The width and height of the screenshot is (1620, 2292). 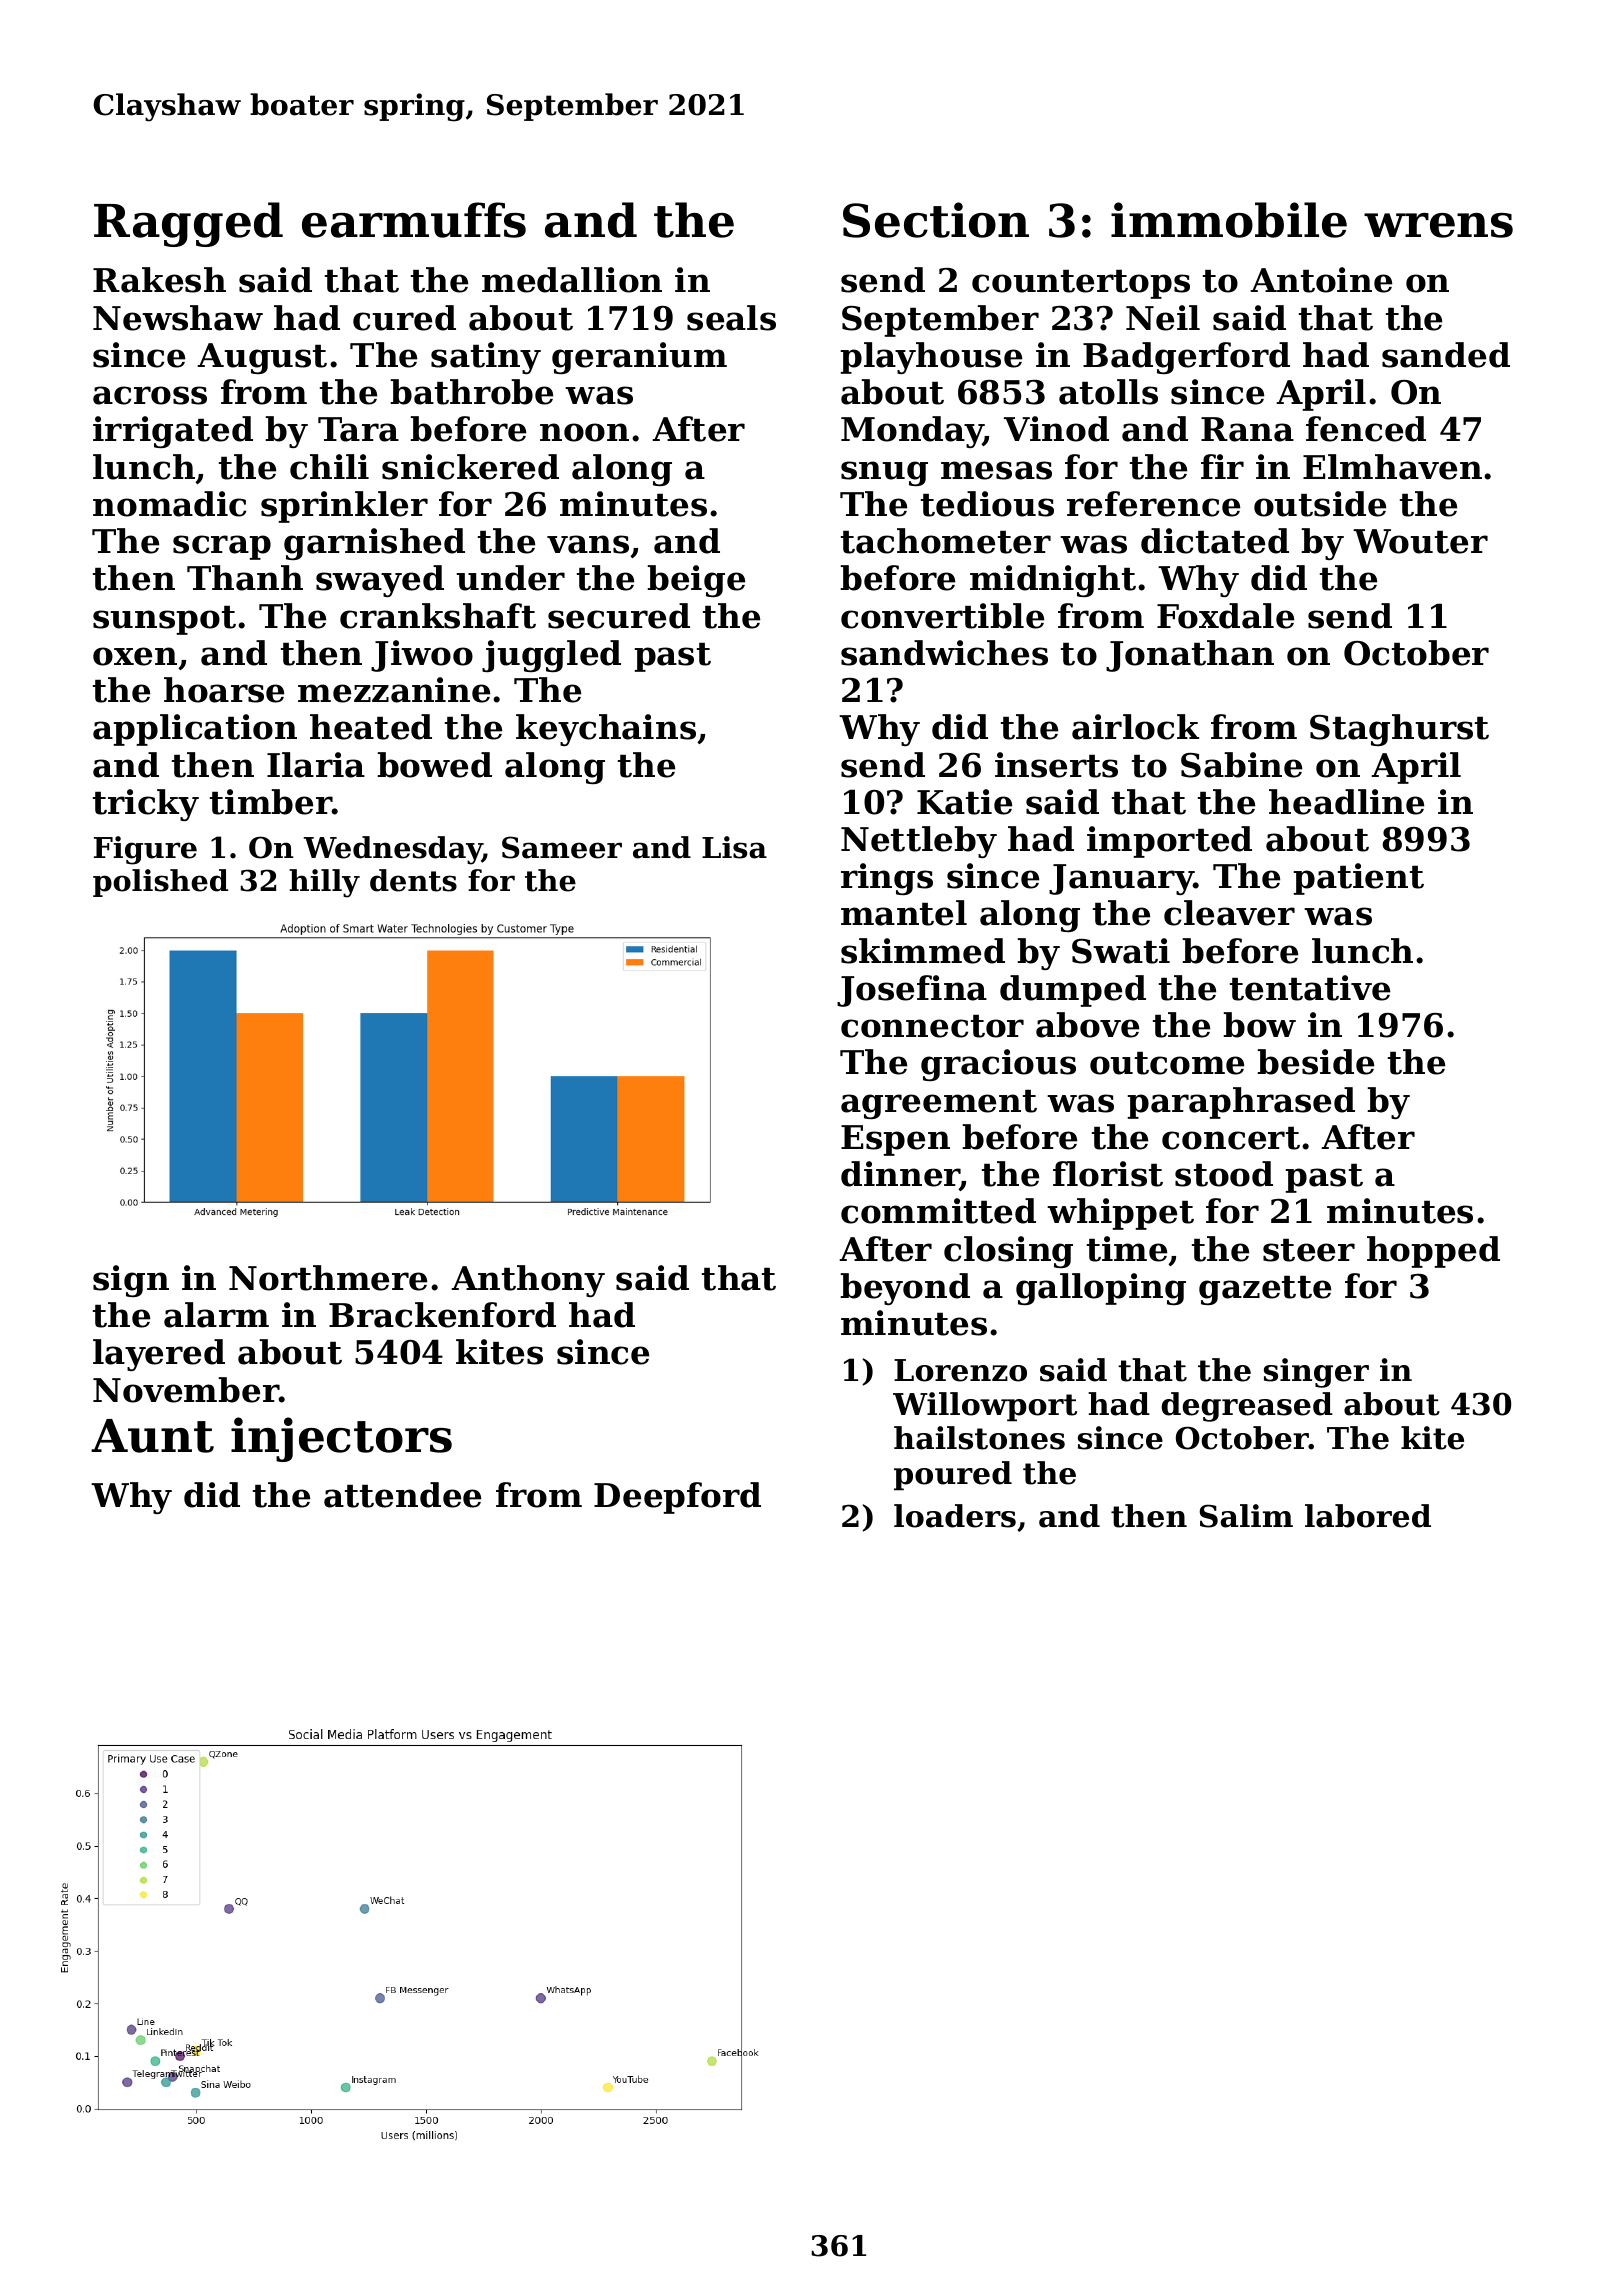 What do you see at coordinates (380, 581) in the screenshot?
I see `swayed` at bounding box center [380, 581].
